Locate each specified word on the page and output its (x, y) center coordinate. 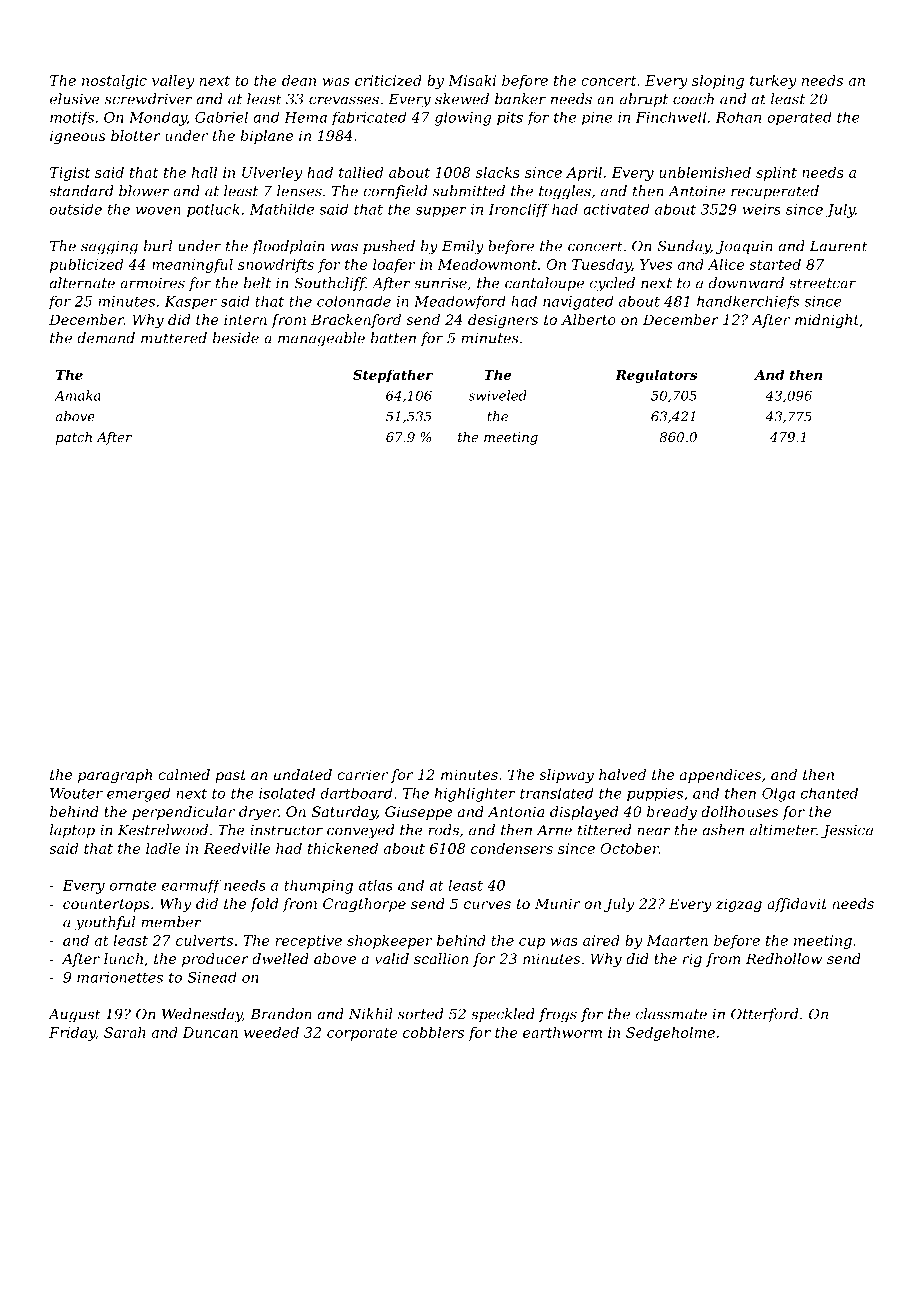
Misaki (472, 80)
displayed (584, 813)
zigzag (739, 905)
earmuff (191, 886)
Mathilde (282, 209)
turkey (773, 82)
